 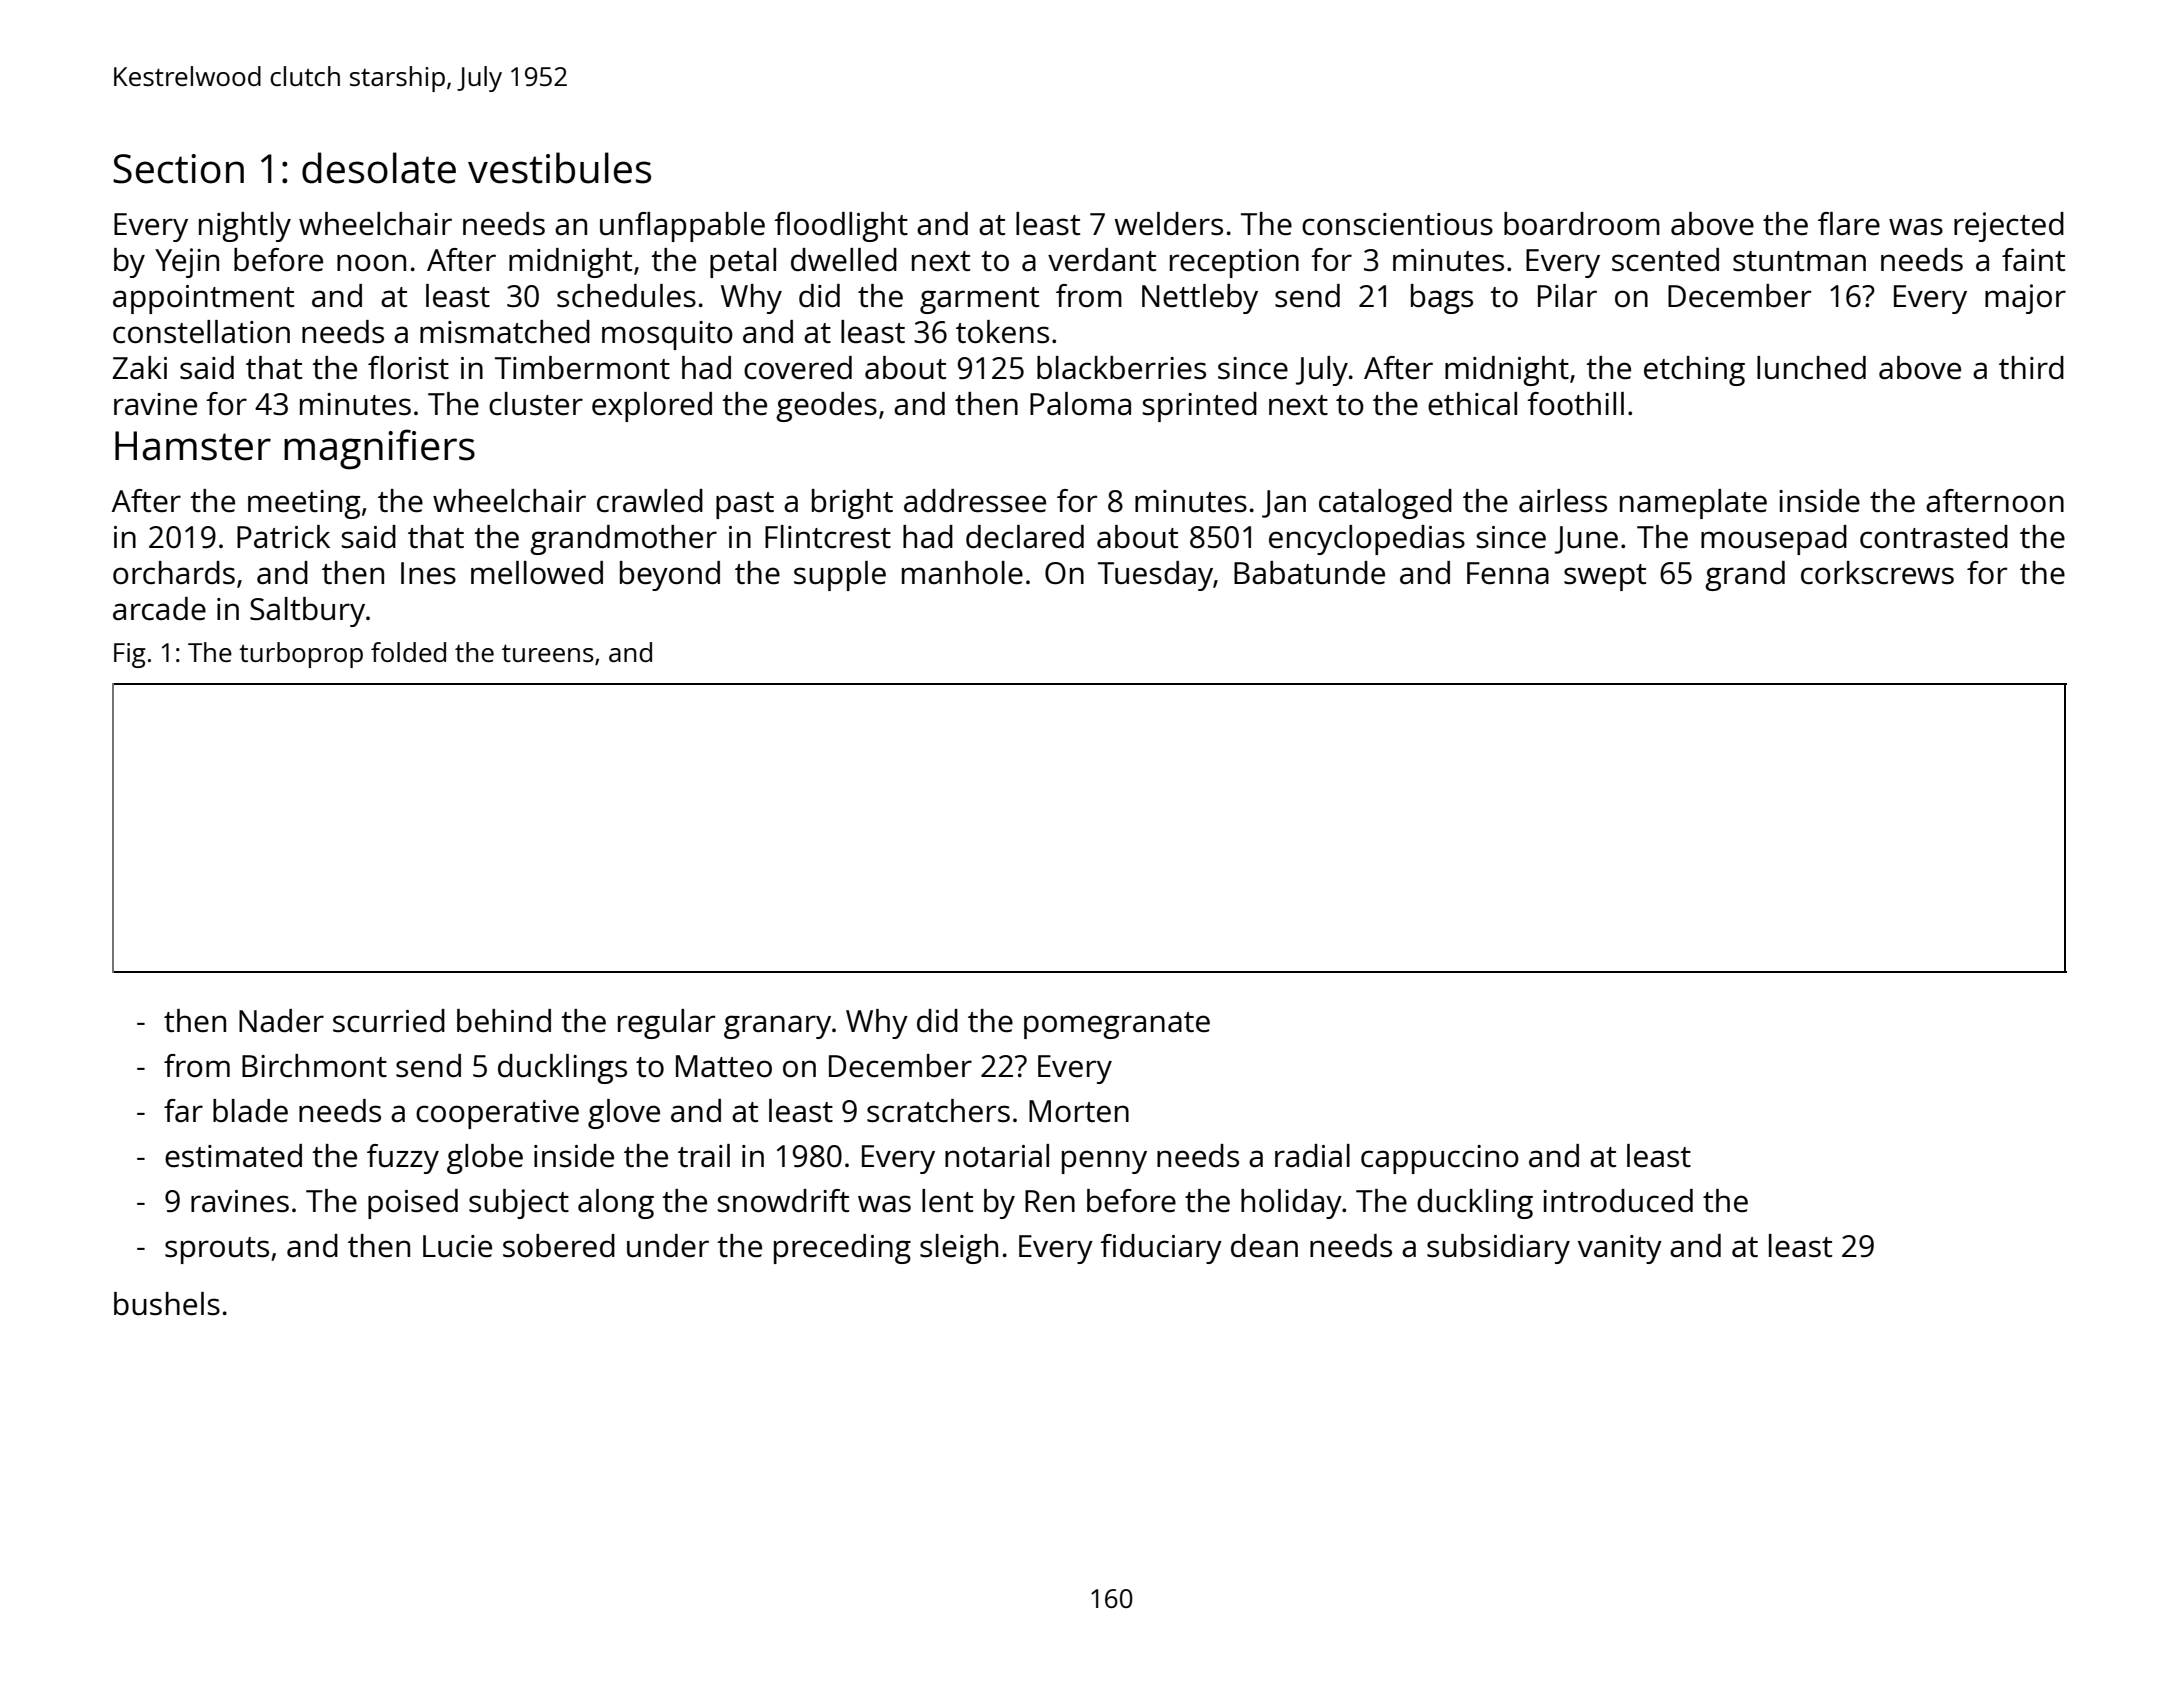 I want to click on vanity, so click(x=1620, y=1249).
